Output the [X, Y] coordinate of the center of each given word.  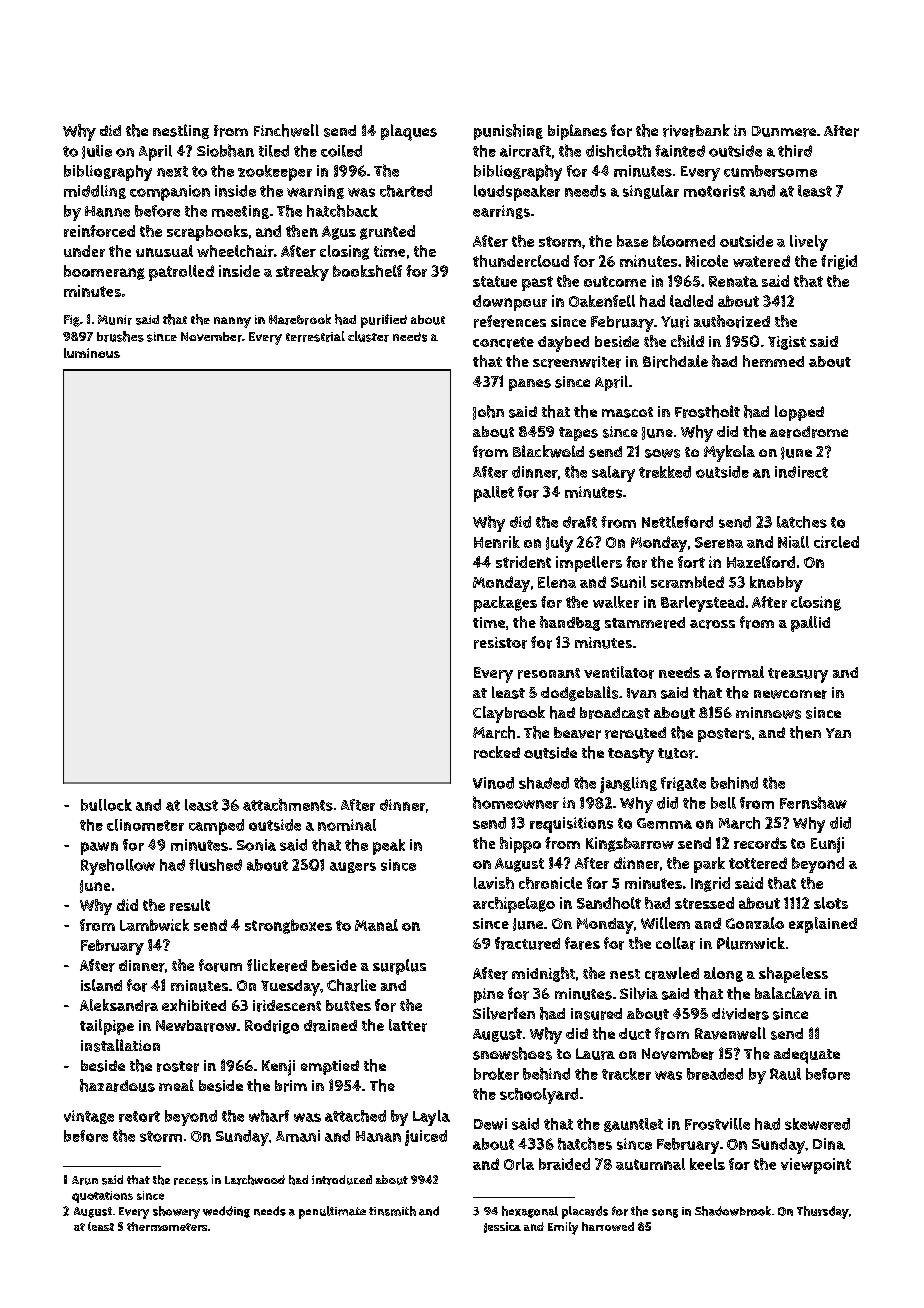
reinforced [99, 231]
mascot [627, 412]
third [795, 151]
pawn [99, 848]
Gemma [664, 823]
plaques [409, 132]
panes [530, 385]
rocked [497, 752]
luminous [92, 353]
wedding [226, 1212]
